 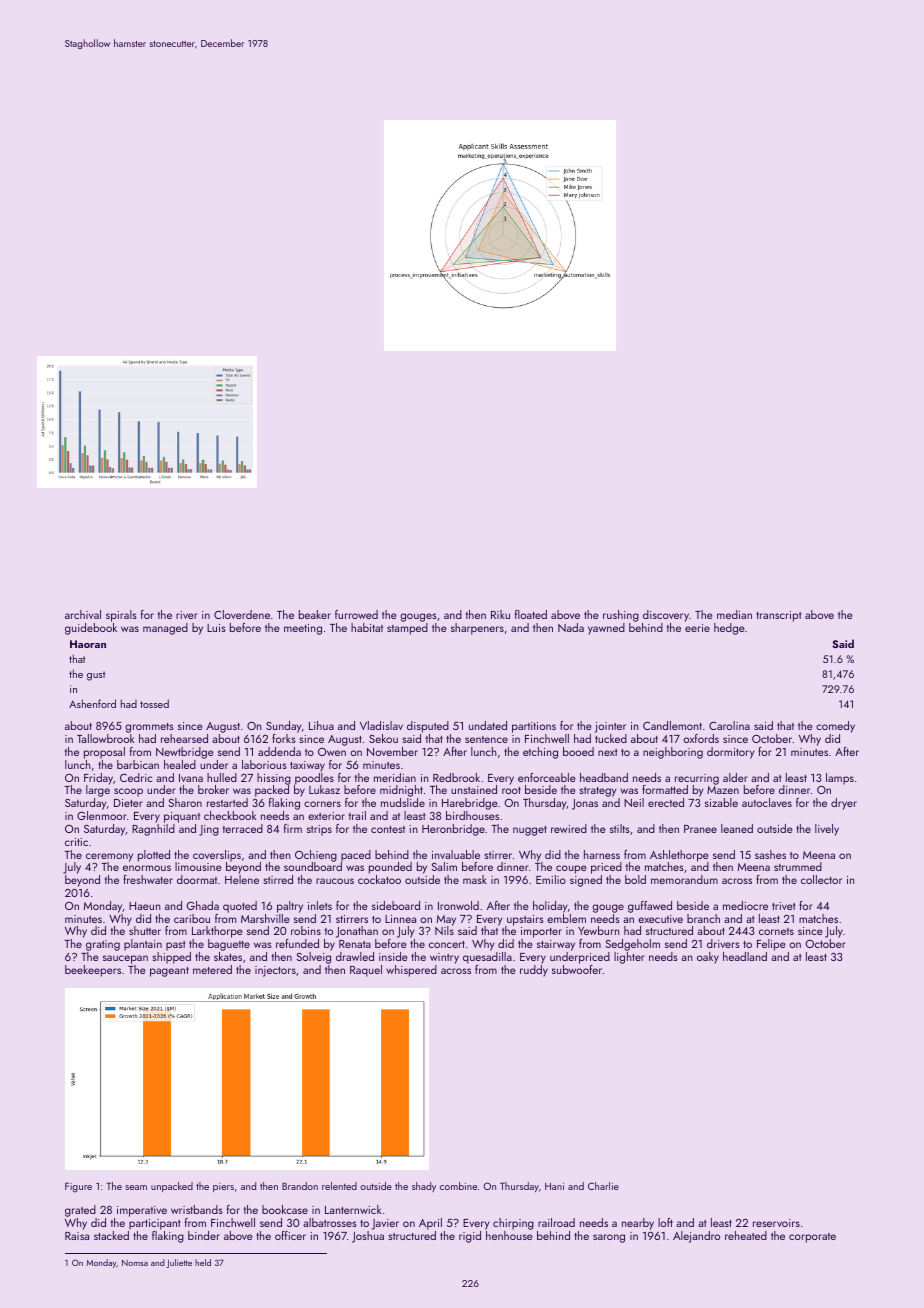 I want to click on headland, so click(x=745, y=956).
